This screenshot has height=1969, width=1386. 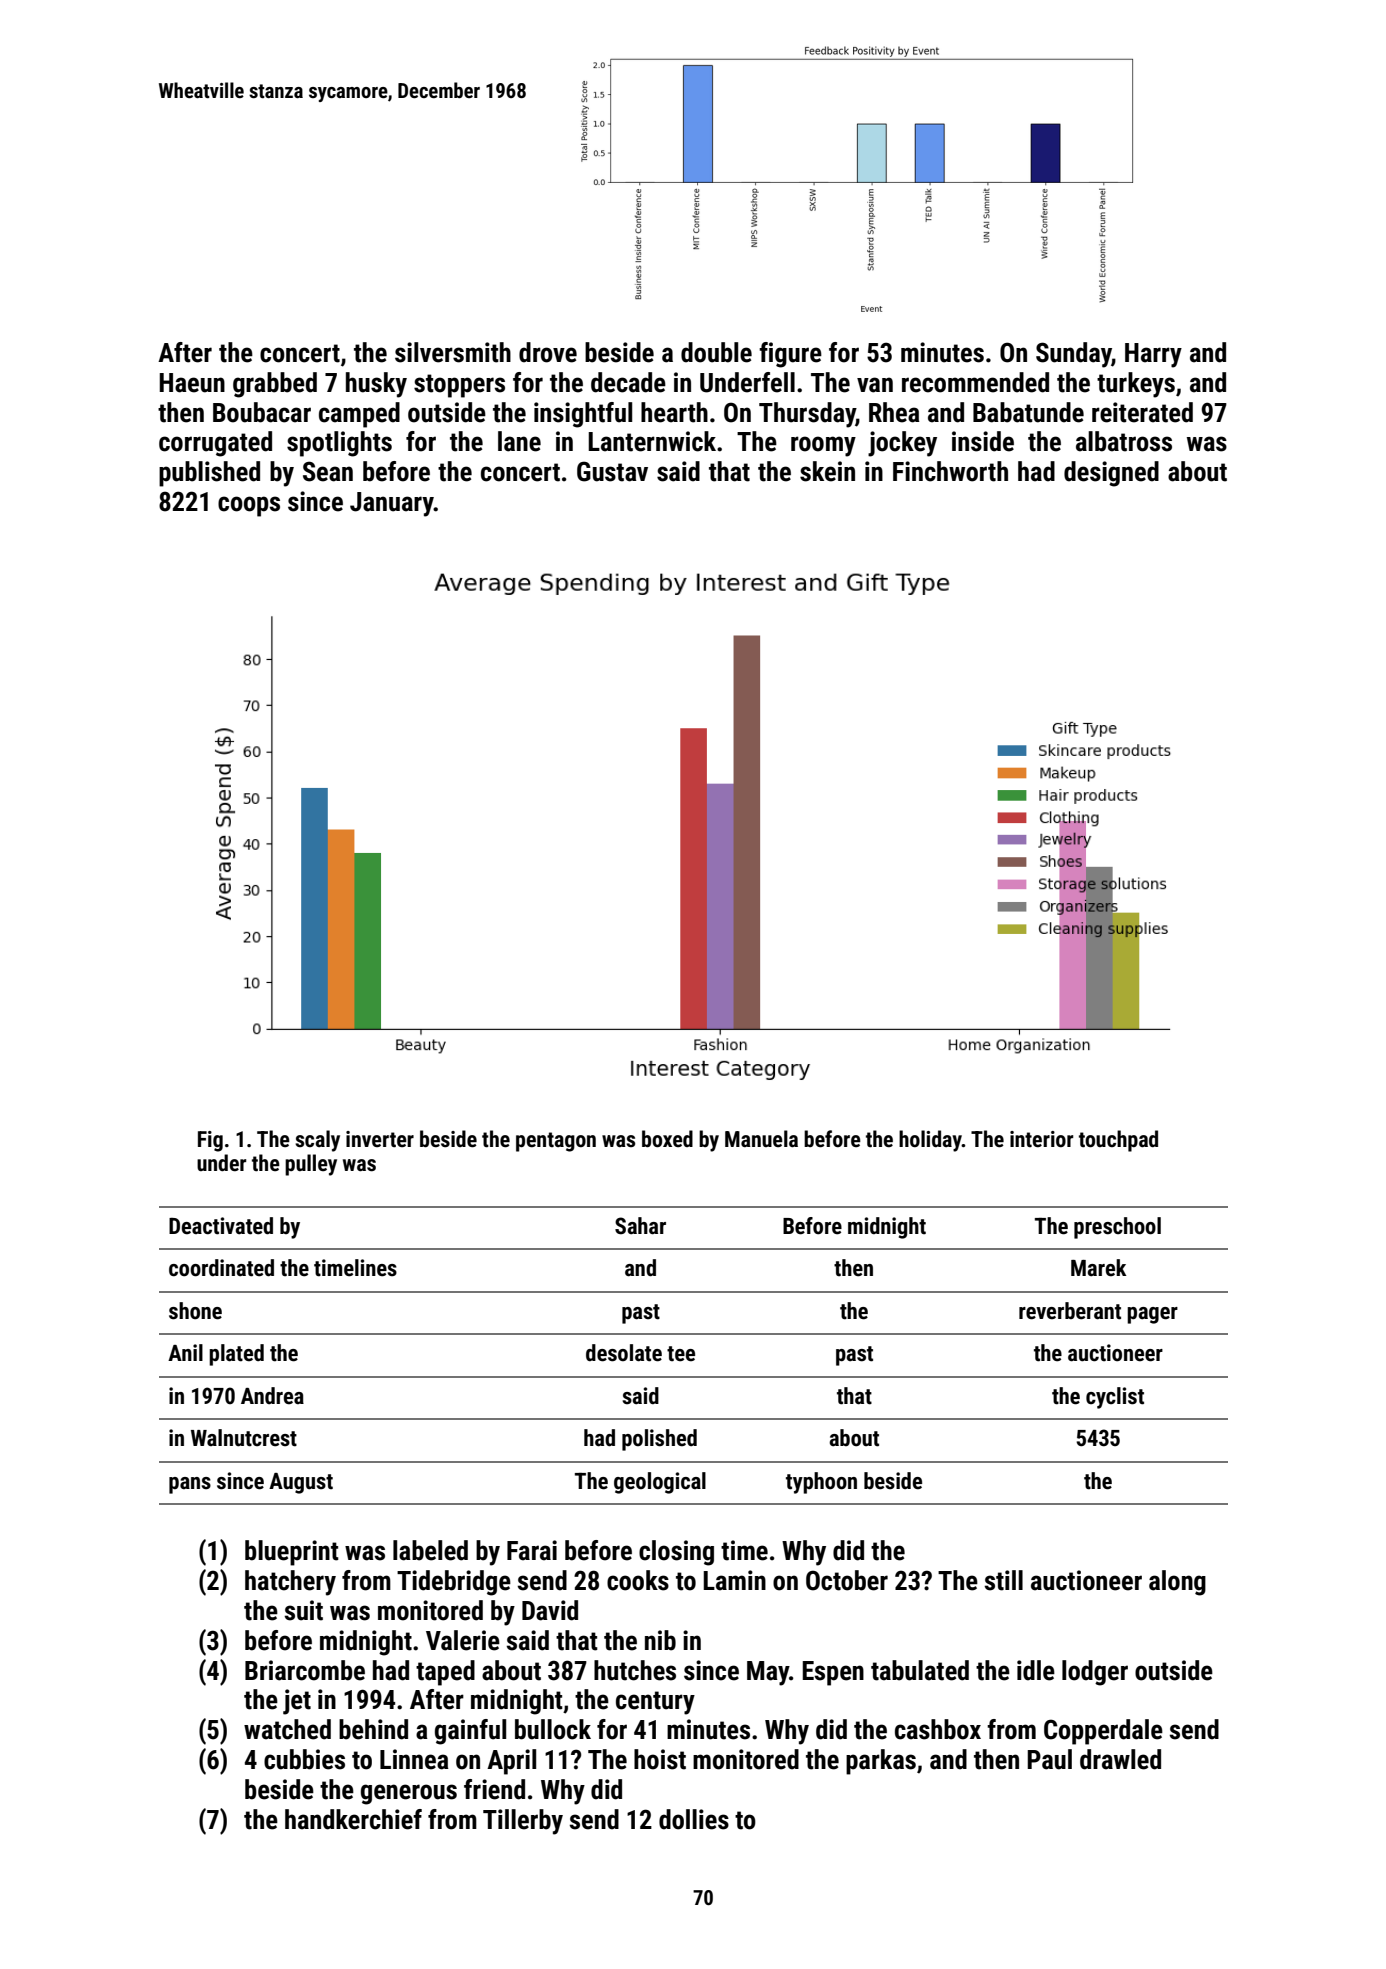 What do you see at coordinates (761, 1138) in the screenshot?
I see `Manuela` at bounding box center [761, 1138].
